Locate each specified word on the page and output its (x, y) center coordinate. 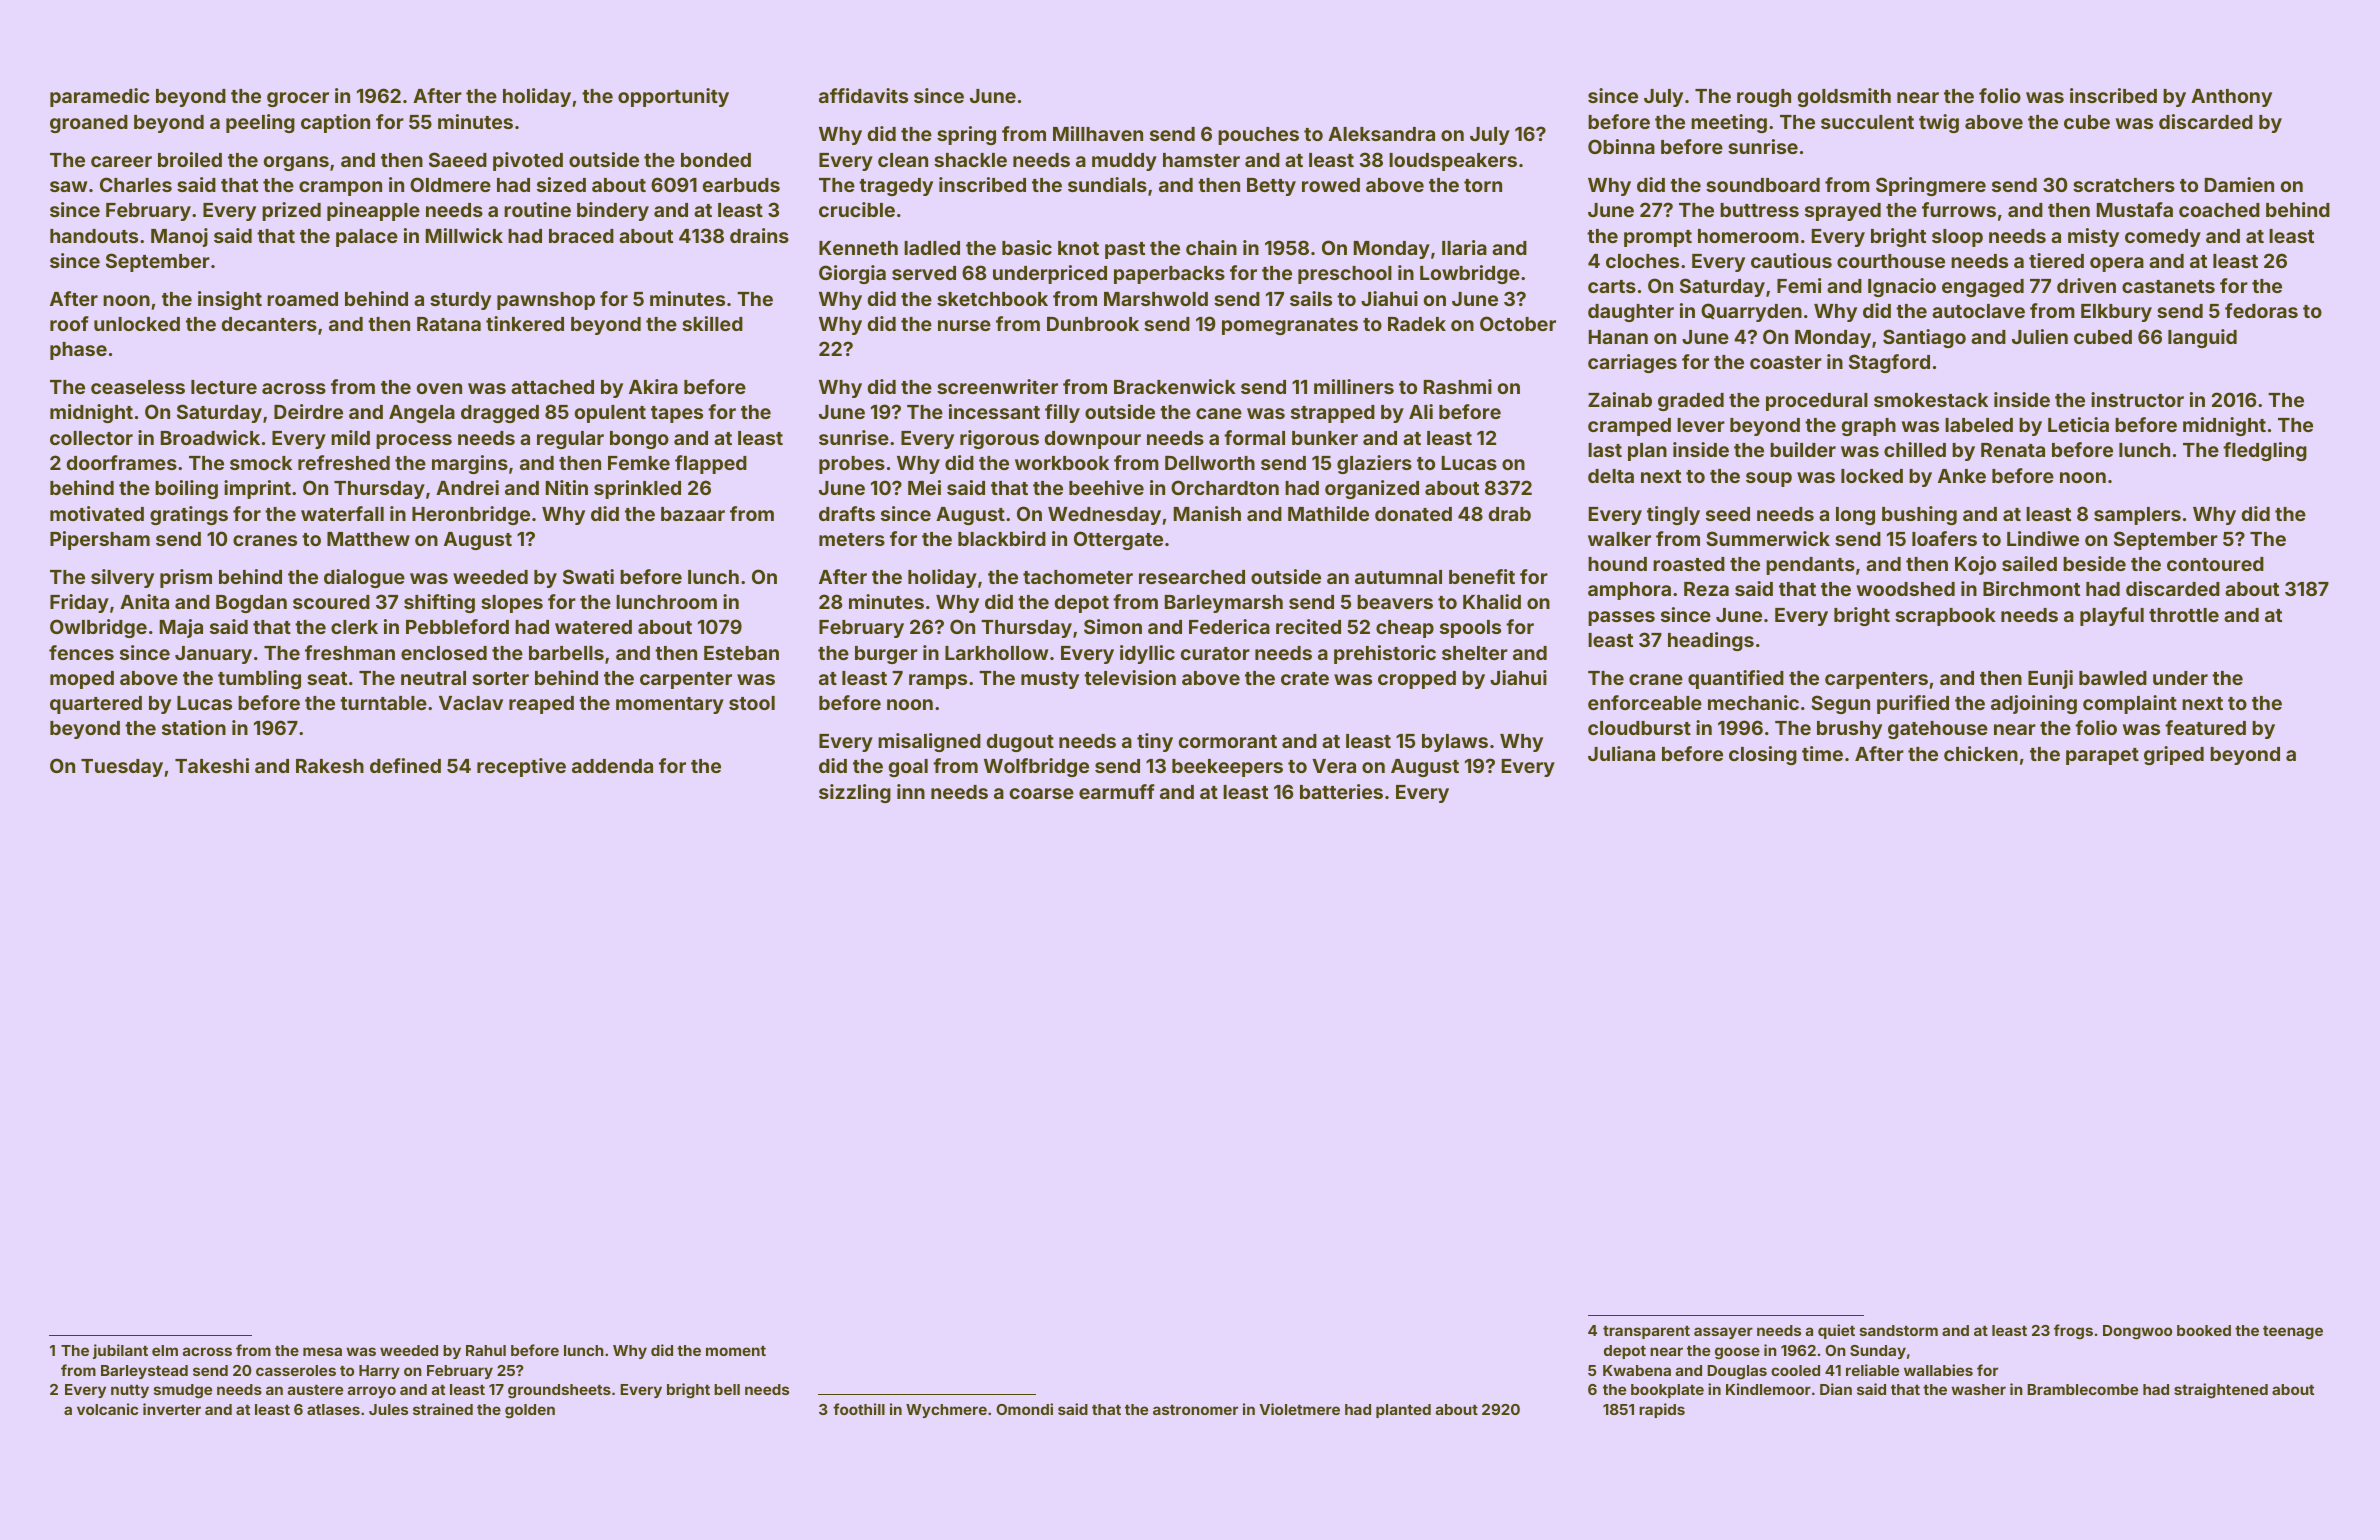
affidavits (863, 95)
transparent (1646, 1332)
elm (165, 1350)
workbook (1062, 463)
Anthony (2231, 98)
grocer (298, 99)
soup (1769, 479)
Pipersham (100, 540)
